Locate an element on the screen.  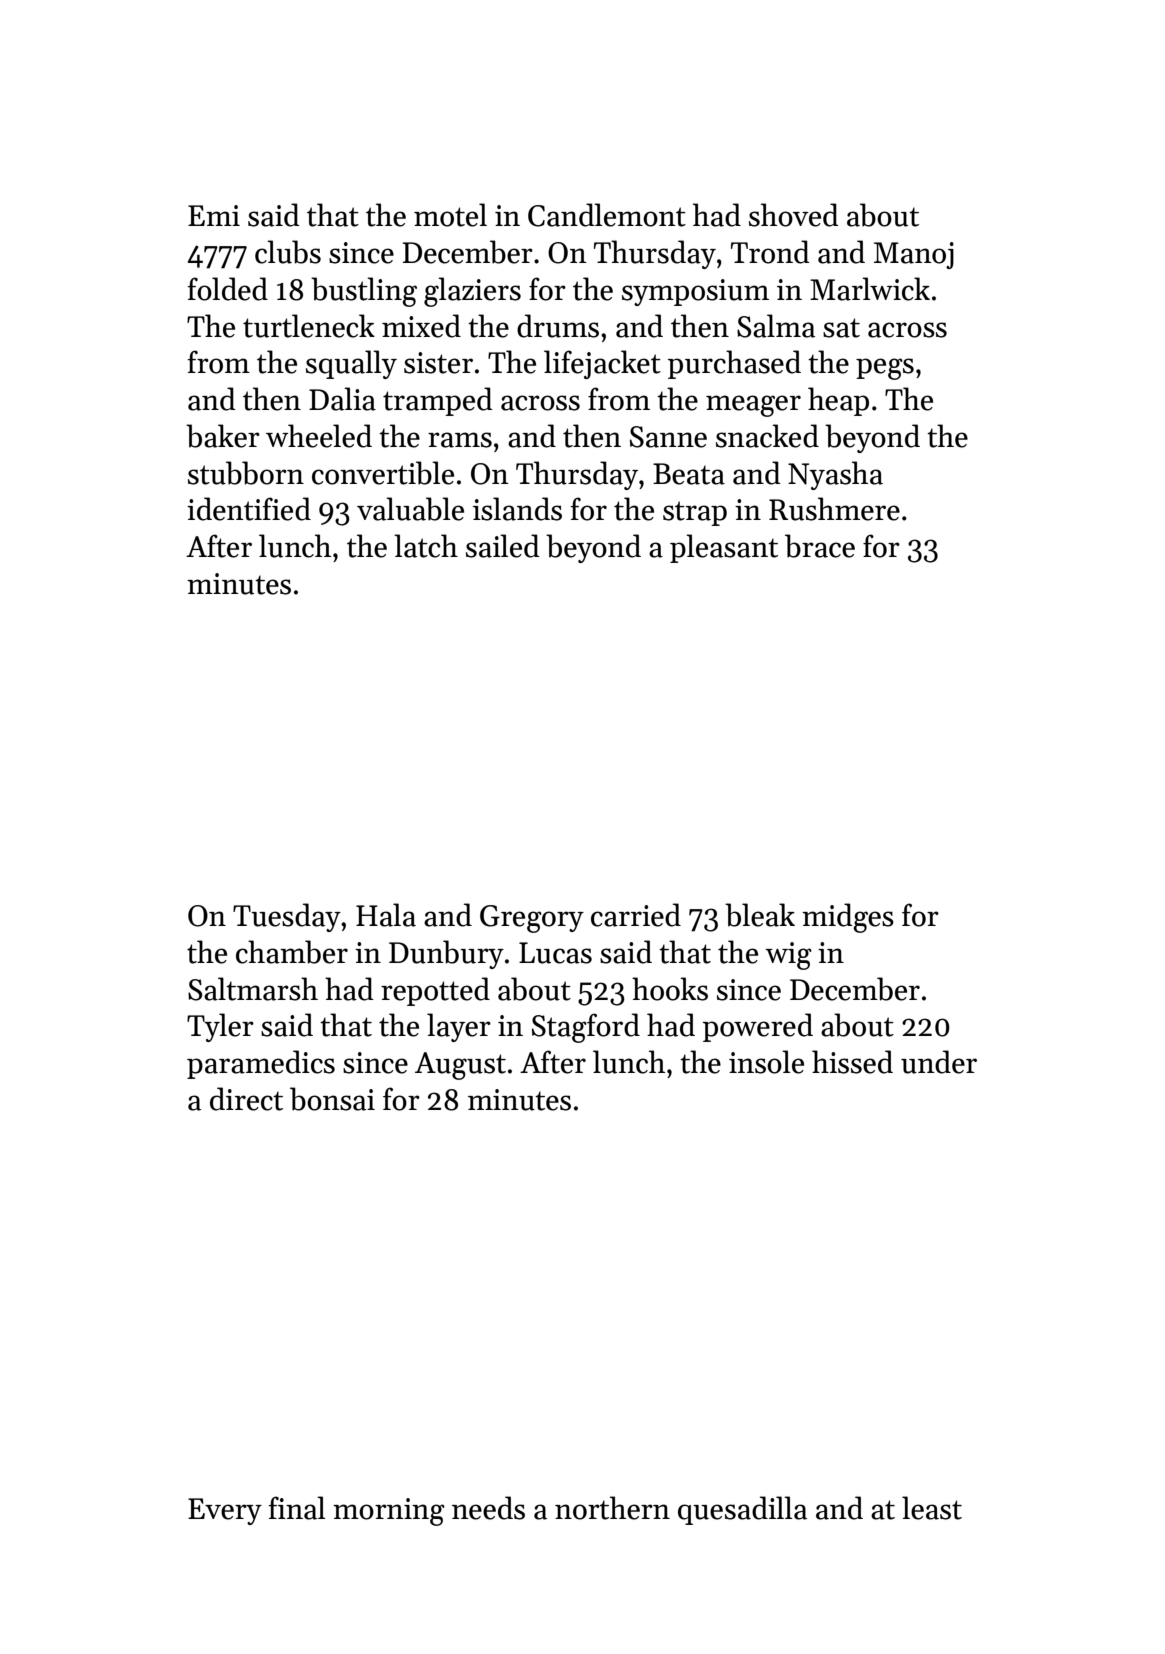
quesadilla is located at coordinates (742, 1510).
